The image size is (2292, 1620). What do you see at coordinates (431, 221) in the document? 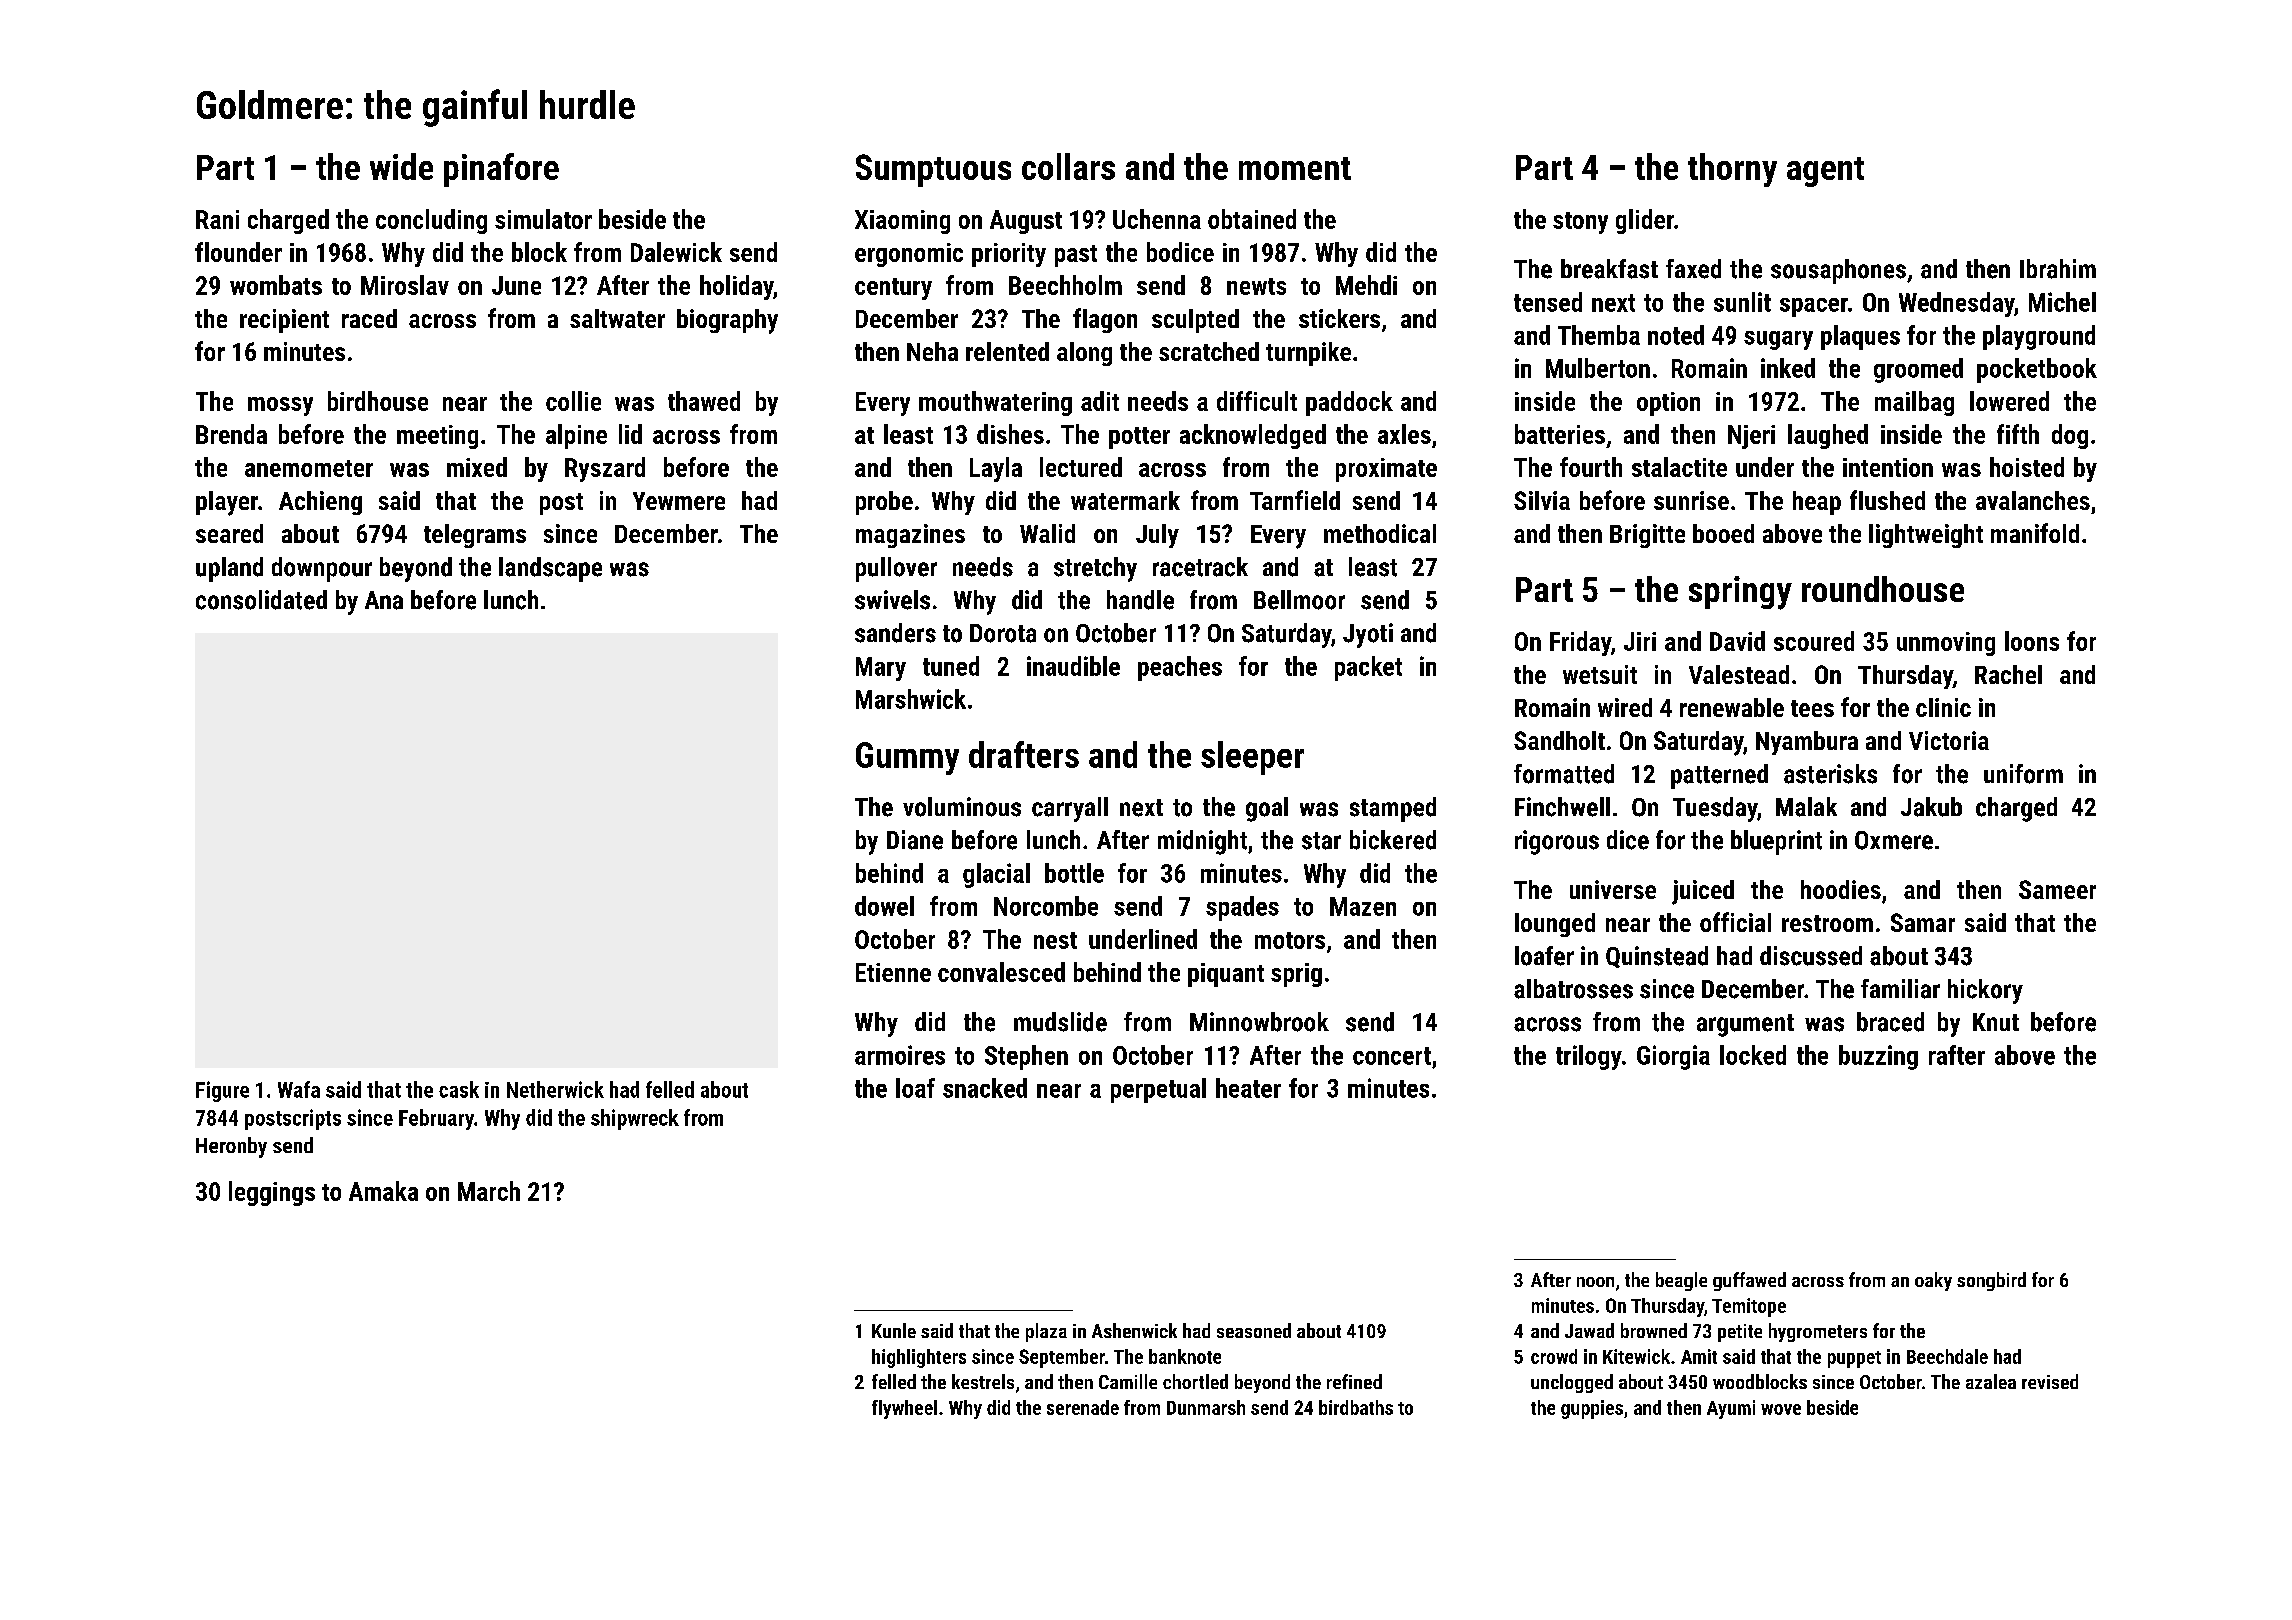
I see `concluding` at bounding box center [431, 221].
